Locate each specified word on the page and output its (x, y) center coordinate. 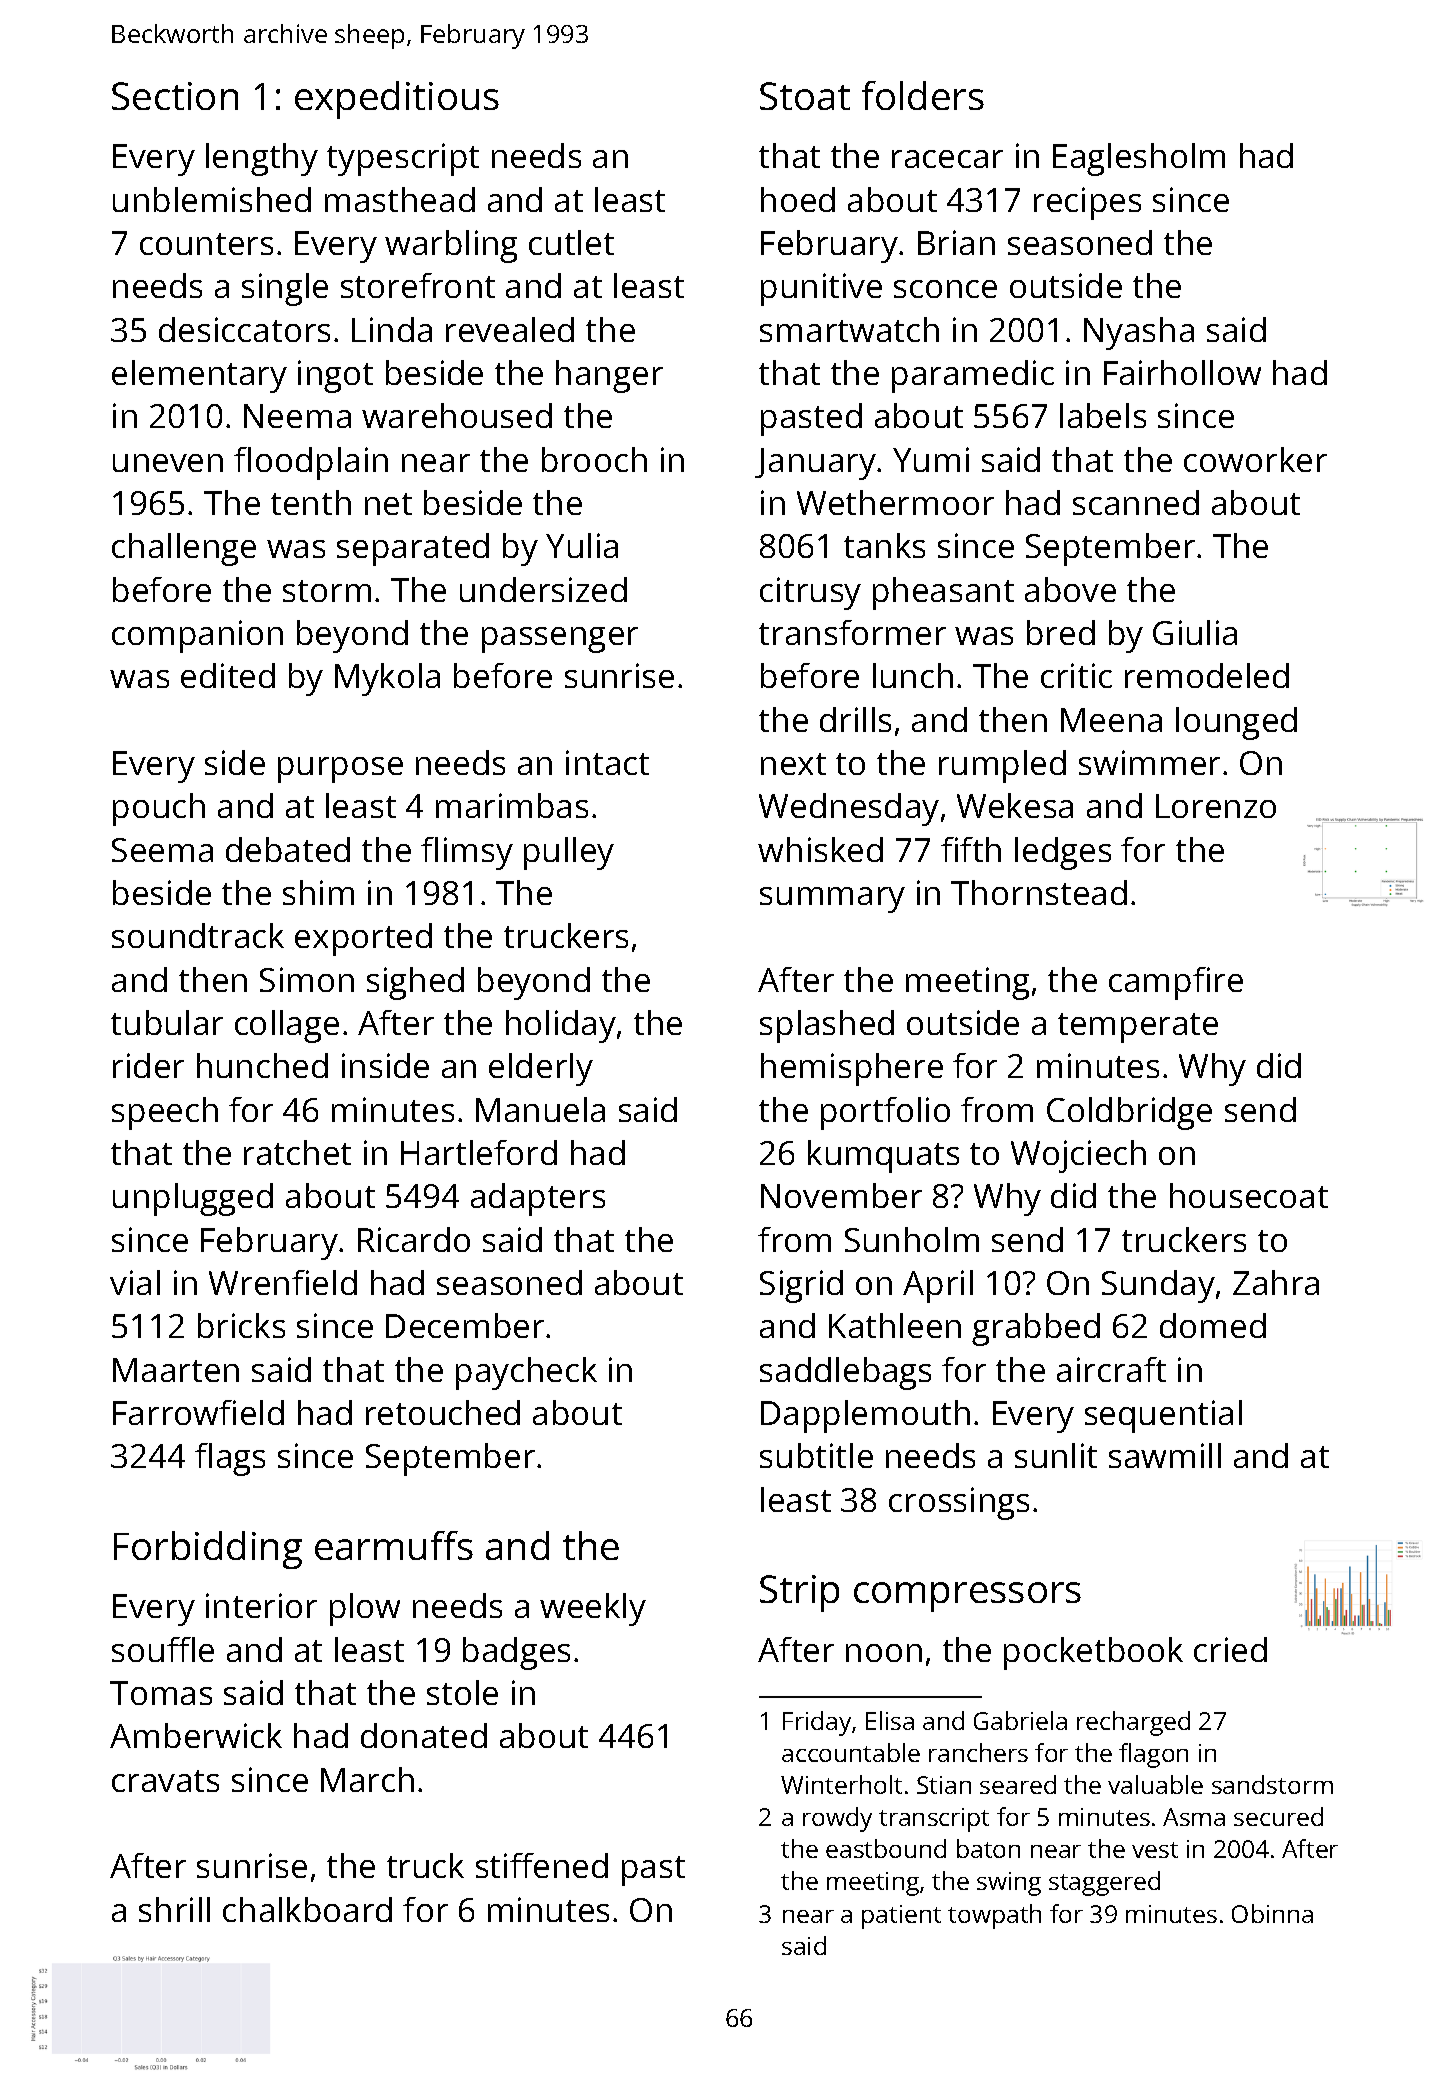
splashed (827, 1026)
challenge (184, 549)
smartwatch (849, 329)
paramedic (973, 376)
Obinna (1272, 1913)
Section (175, 96)
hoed (798, 199)
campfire (1176, 983)
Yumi (931, 459)
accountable (851, 1752)
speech (165, 1113)
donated (424, 1735)
